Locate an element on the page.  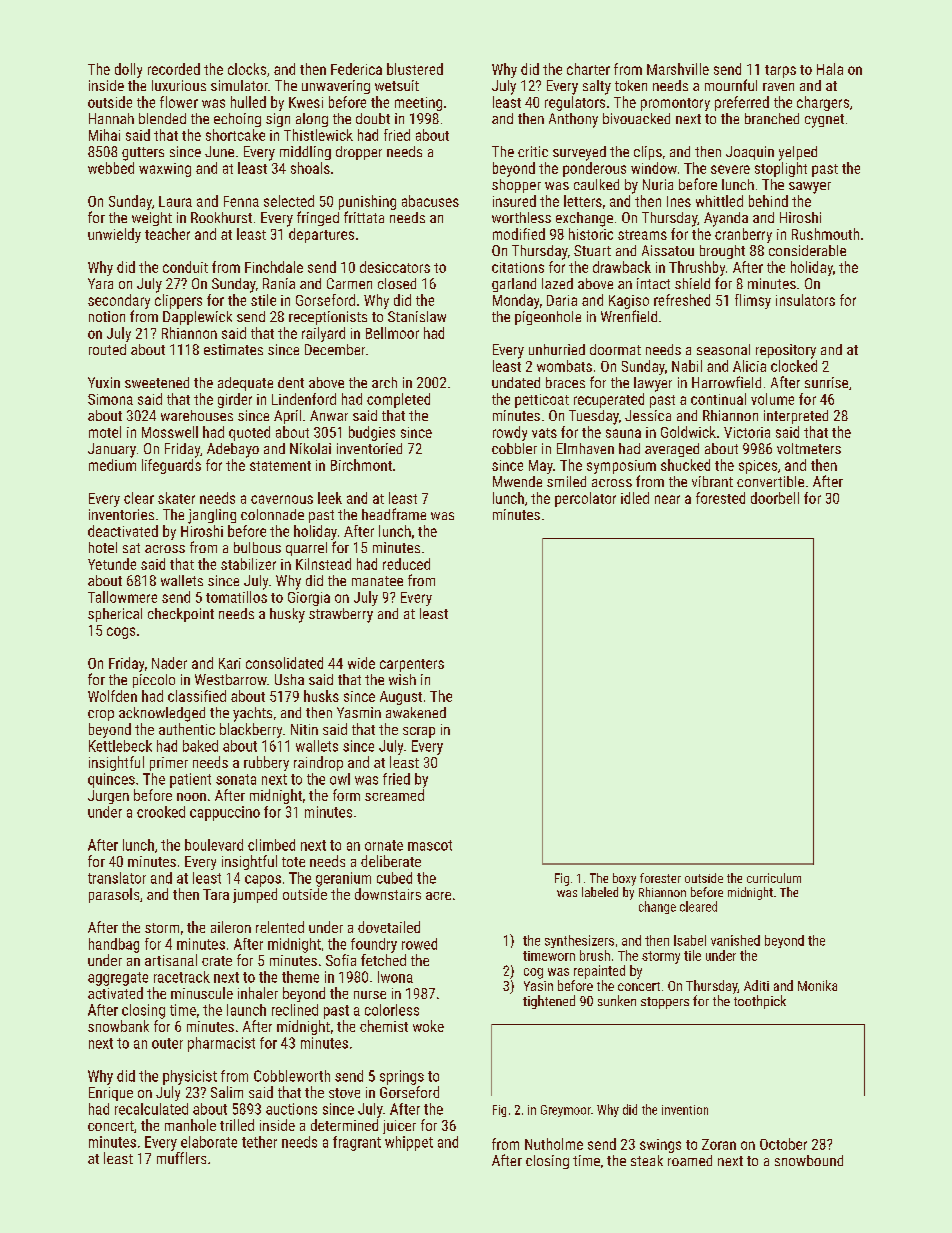
whippet is located at coordinates (409, 1143).
